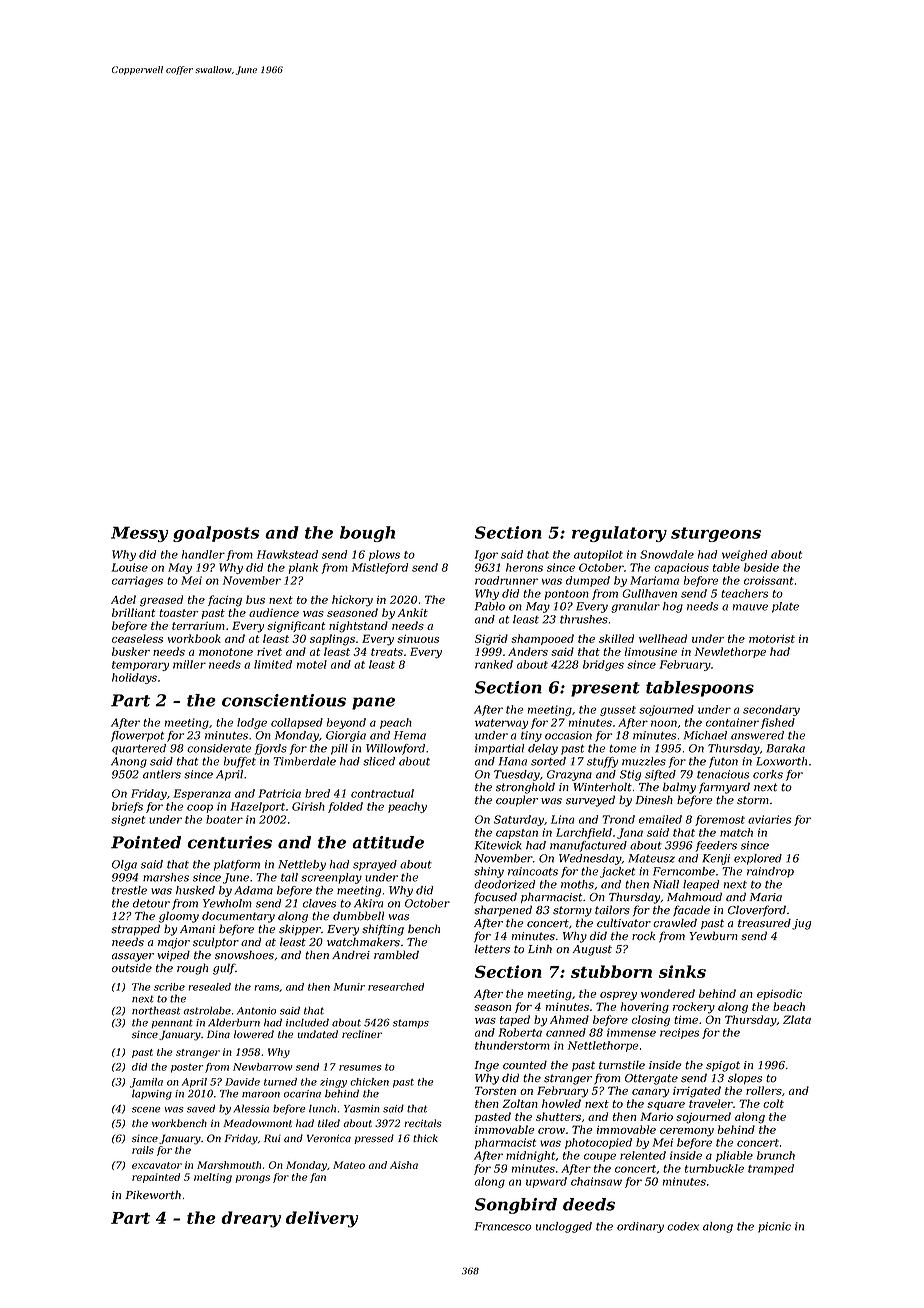 This screenshot has height=1308, width=924. I want to click on Baraka, so click(785, 748).
